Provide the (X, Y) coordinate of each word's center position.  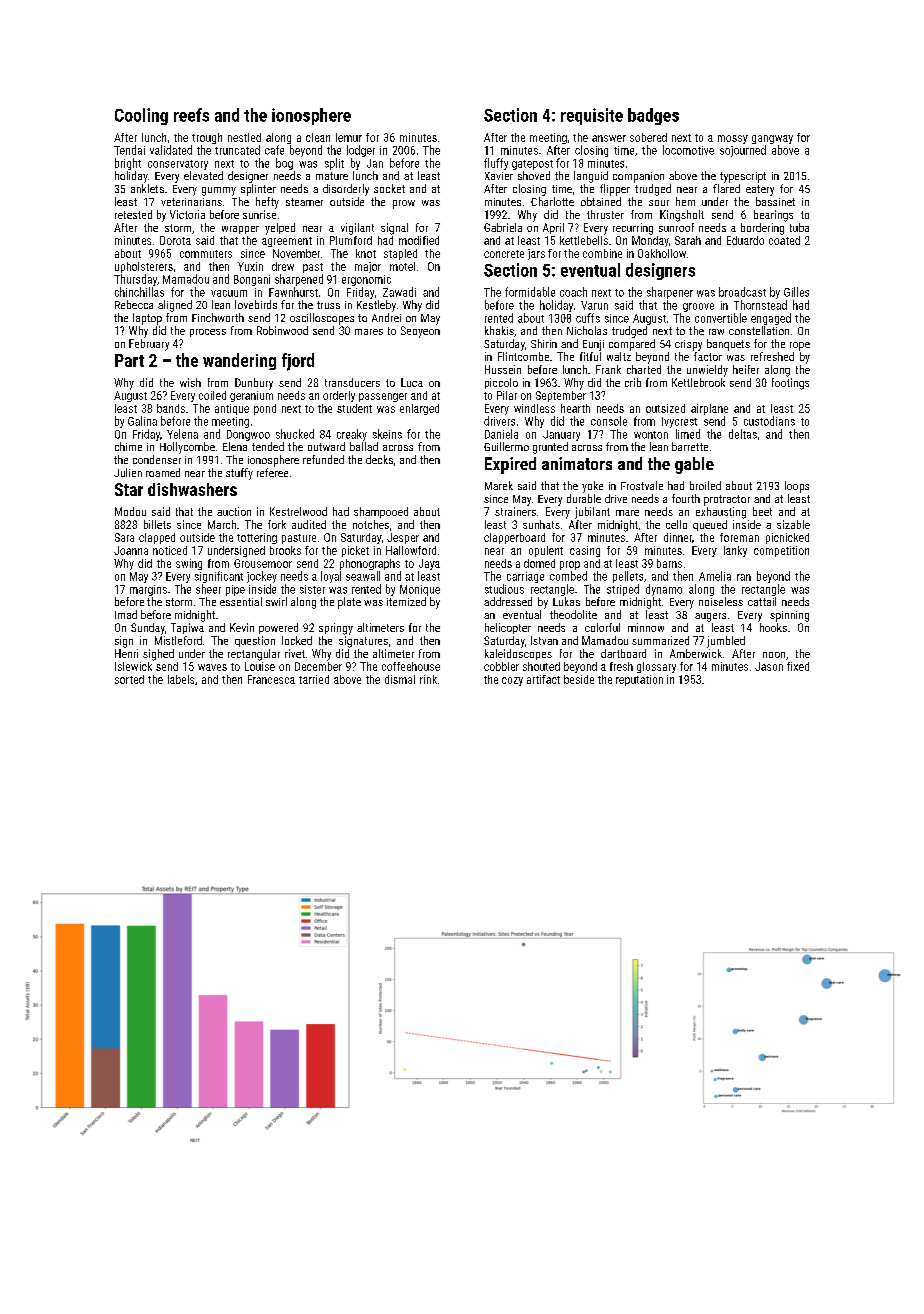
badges (653, 116)
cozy (512, 681)
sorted (129, 679)
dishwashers (192, 489)
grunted (550, 448)
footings (790, 384)
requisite (592, 116)
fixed (798, 666)
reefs (191, 115)
